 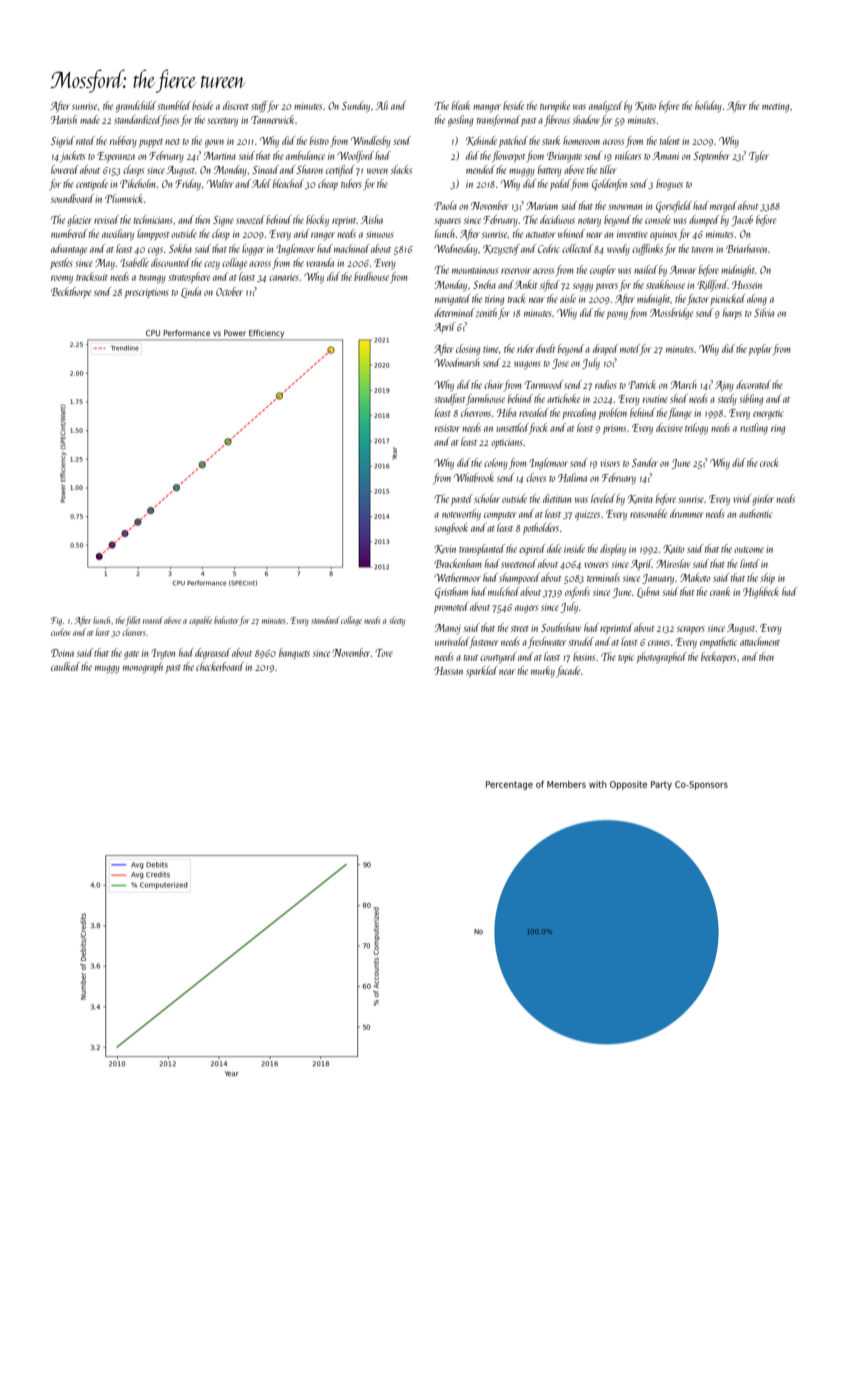 What do you see at coordinates (775, 107) in the screenshot?
I see `meeting` at bounding box center [775, 107].
